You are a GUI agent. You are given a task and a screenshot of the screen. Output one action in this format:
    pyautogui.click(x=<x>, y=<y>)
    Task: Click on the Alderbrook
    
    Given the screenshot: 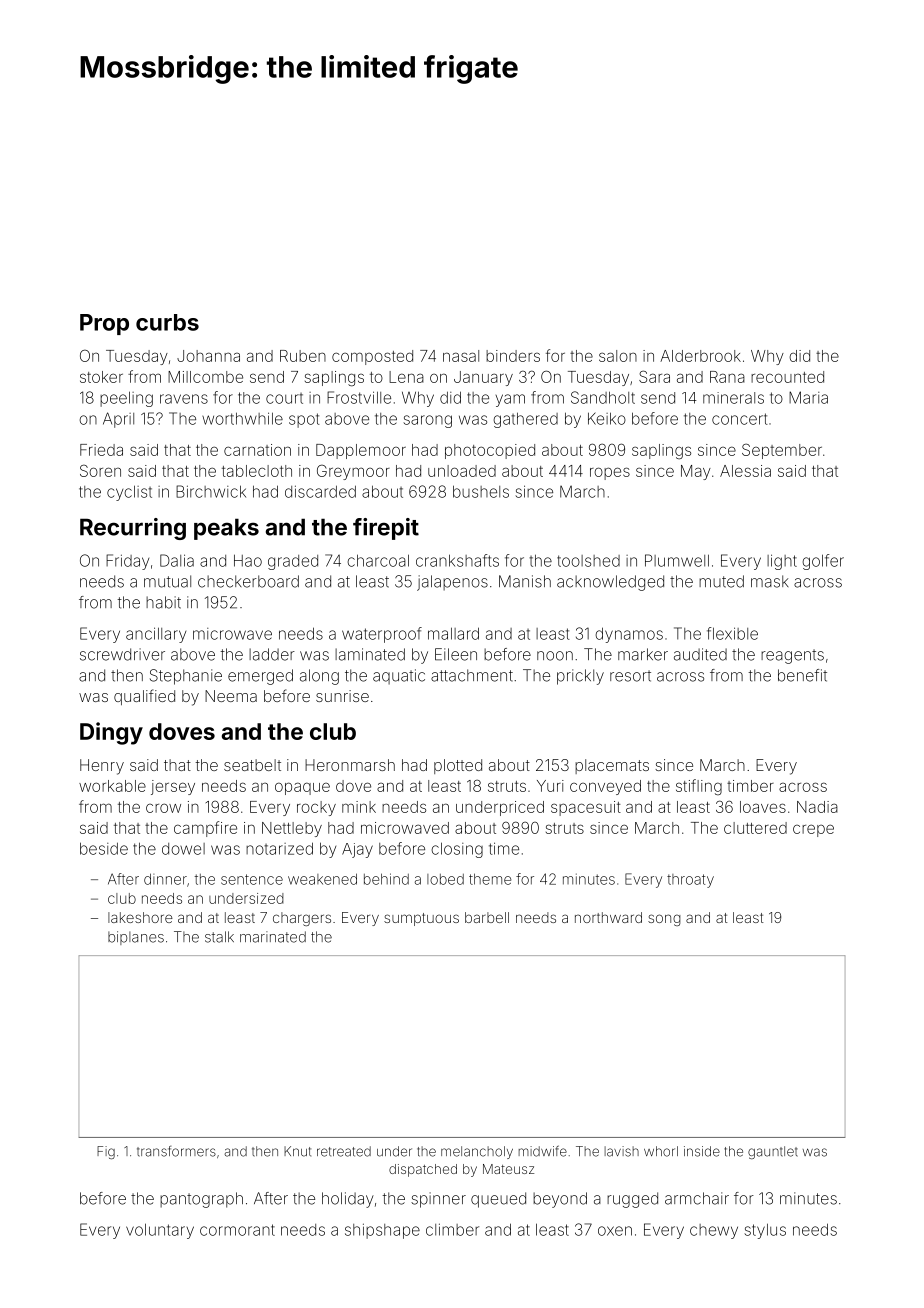 What is the action you would take?
    pyautogui.click(x=700, y=356)
